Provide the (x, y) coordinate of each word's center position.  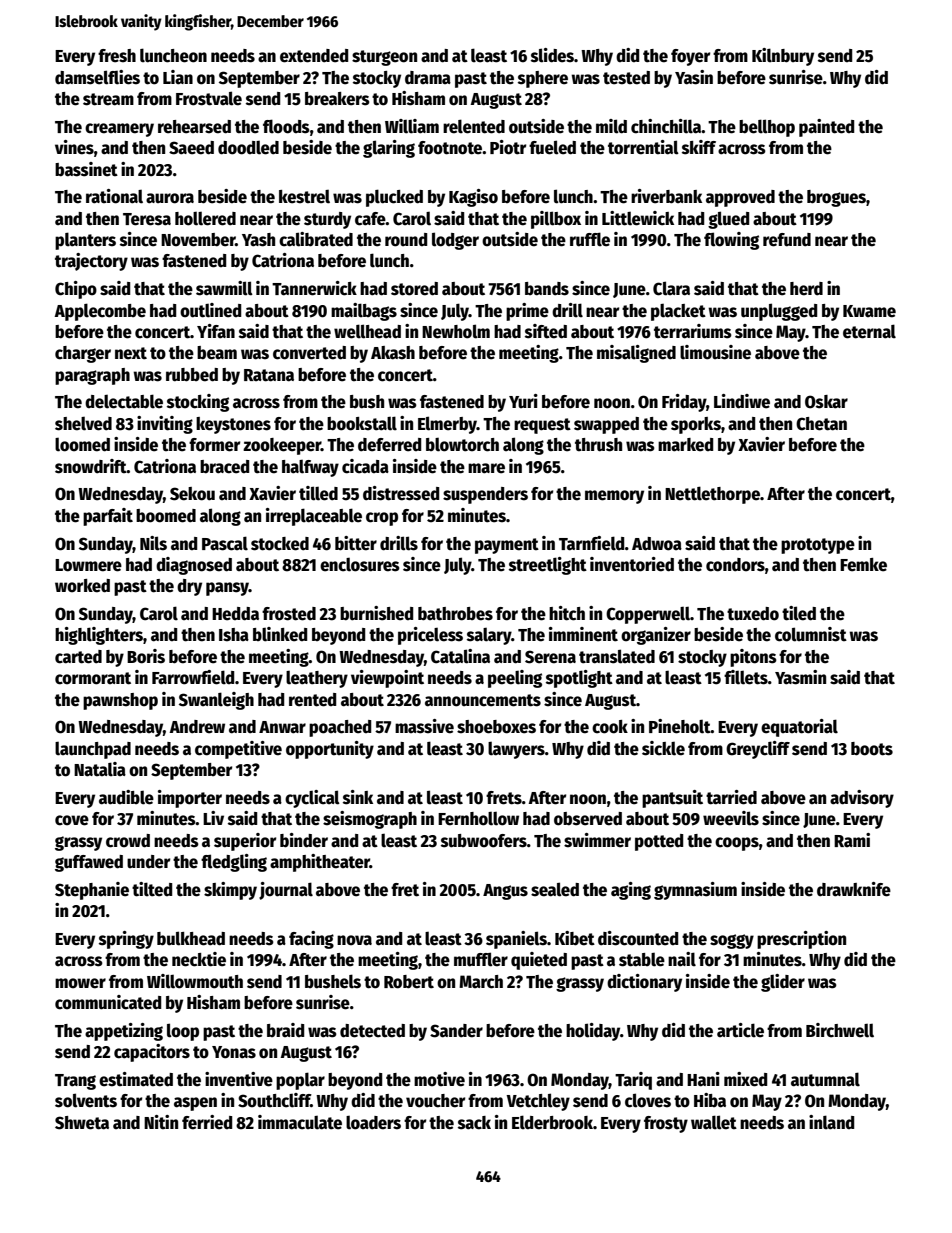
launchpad (93, 750)
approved (740, 198)
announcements (483, 700)
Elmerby (447, 425)
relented (474, 126)
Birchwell (840, 1030)
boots (872, 749)
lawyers (516, 750)
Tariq (633, 1081)
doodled (248, 148)
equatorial (799, 728)
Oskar (826, 402)
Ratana (269, 375)
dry (189, 587)
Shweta (82, 1123)
